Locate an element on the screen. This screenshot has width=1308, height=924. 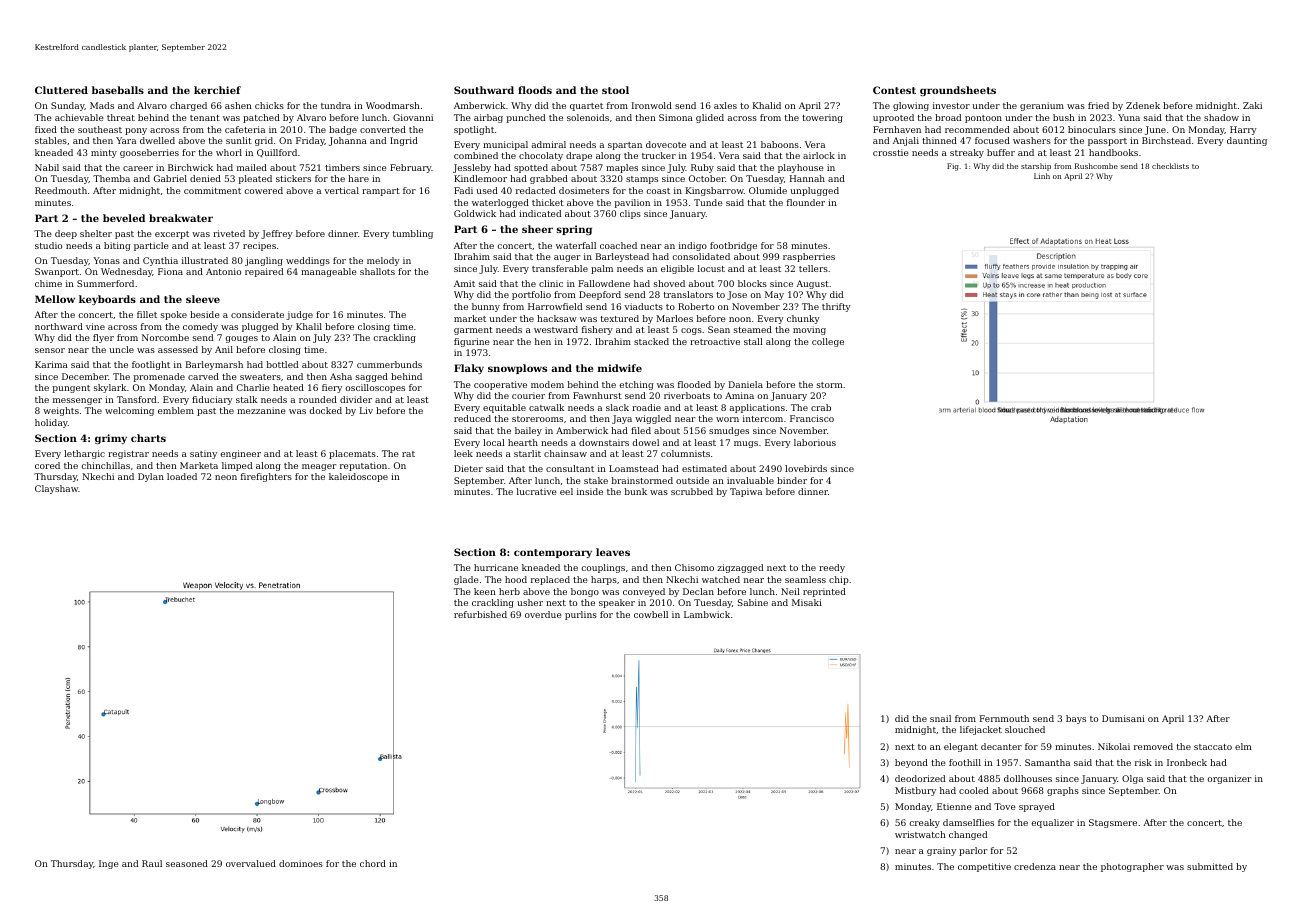
stool is located at coordinates (615, 90).
